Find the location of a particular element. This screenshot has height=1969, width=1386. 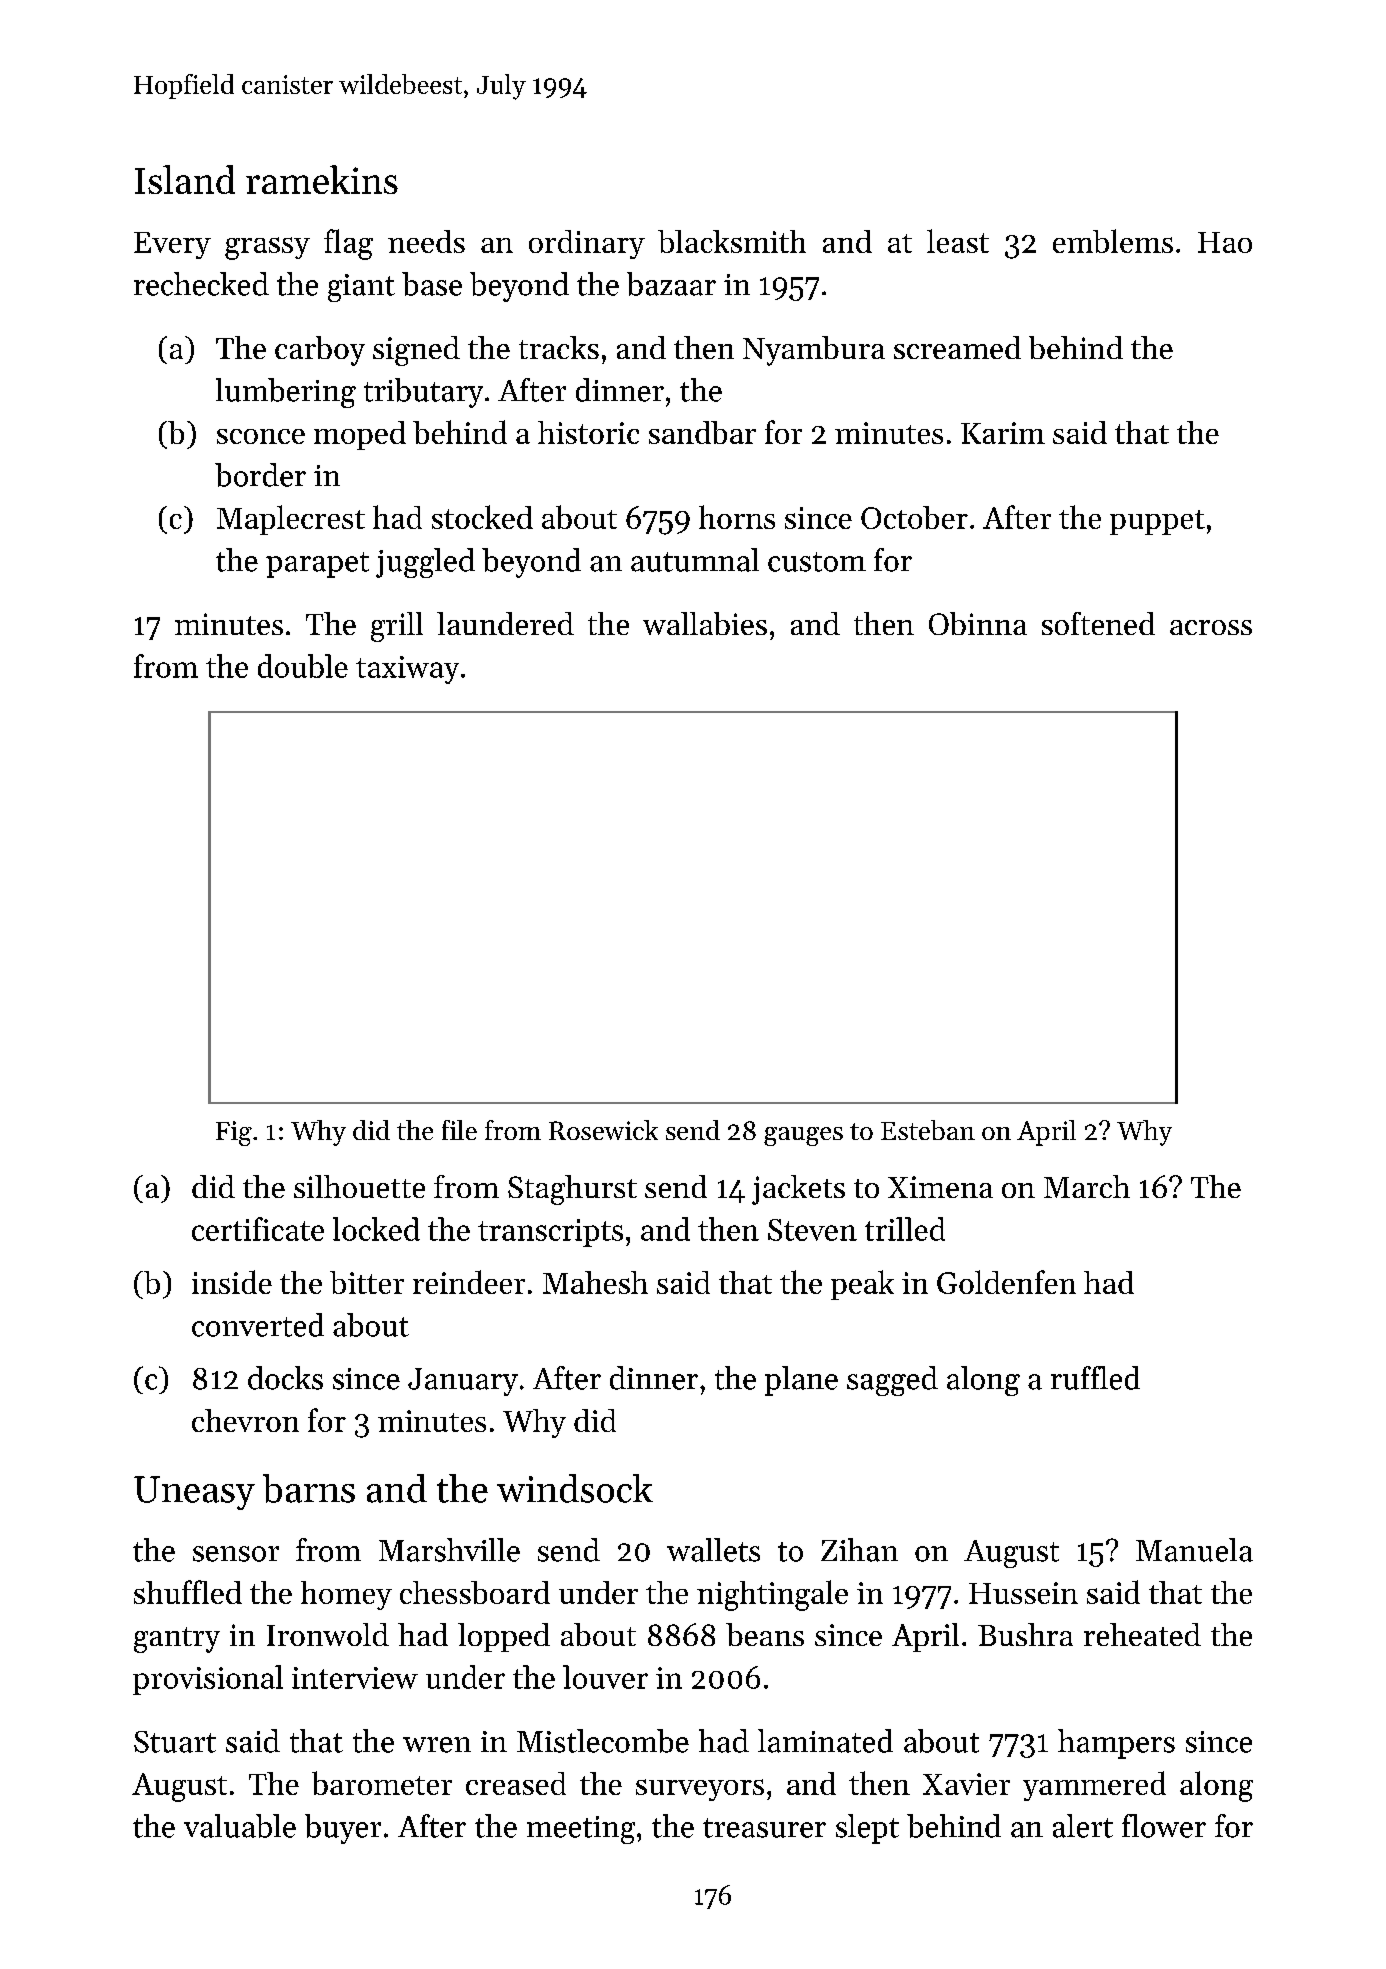

double is located at coordinates (303, 666).
